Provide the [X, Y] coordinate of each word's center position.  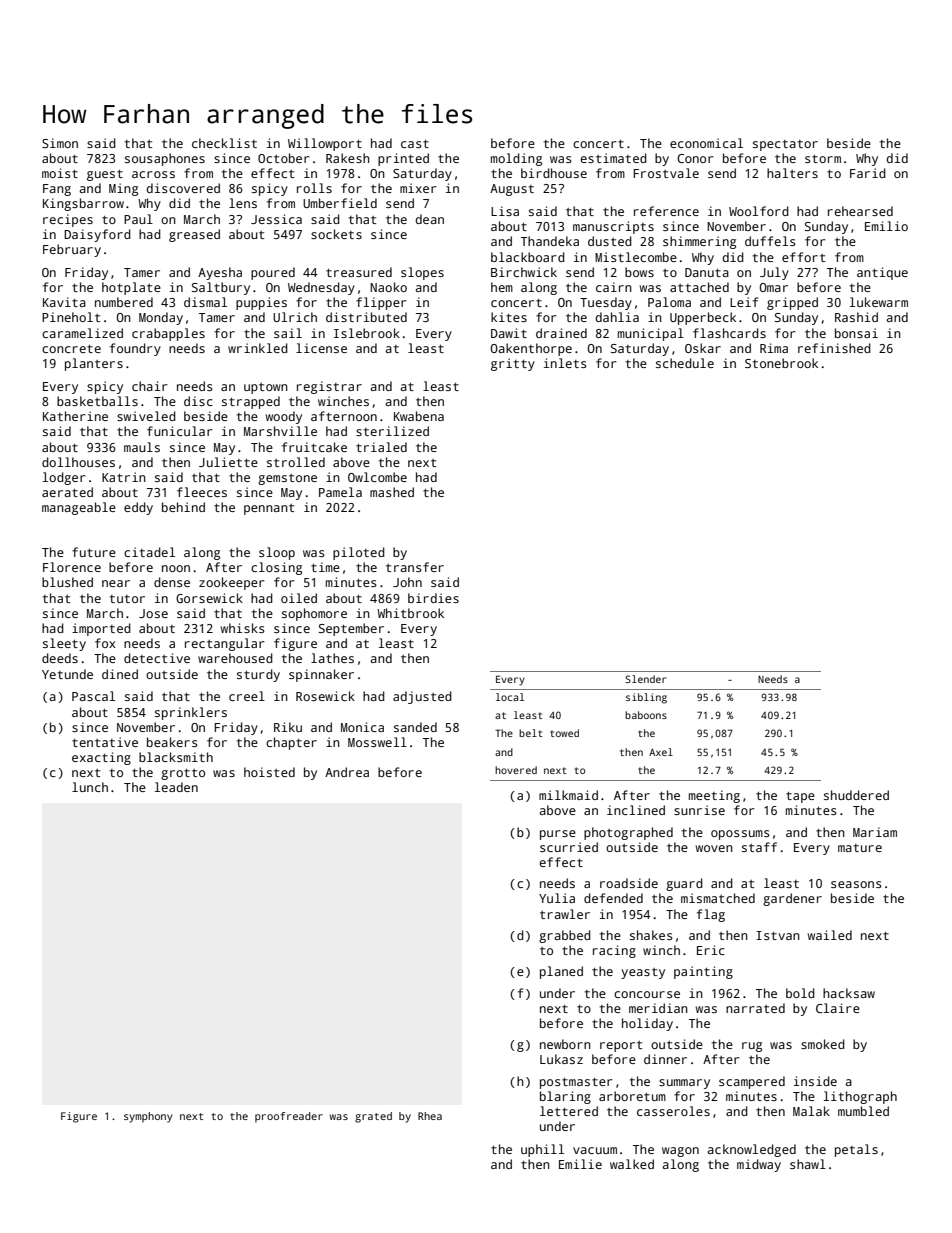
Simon [60, 143]
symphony [148, 1117]
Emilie [580, 1164]
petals [856, 1150]
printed [403, 159]
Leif [744, 302]
